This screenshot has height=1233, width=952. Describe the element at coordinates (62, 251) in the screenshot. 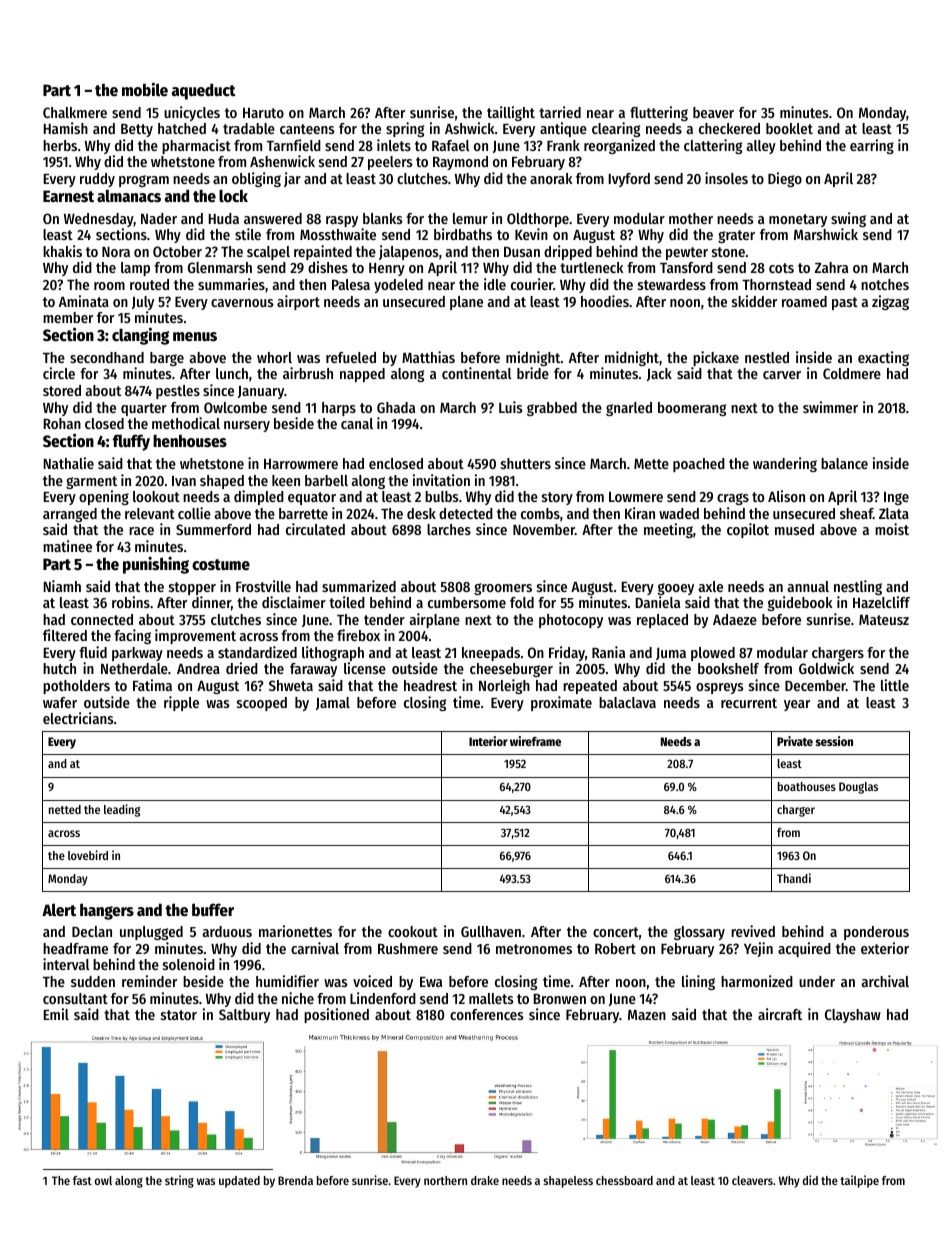

I see `khakis` at that location.
